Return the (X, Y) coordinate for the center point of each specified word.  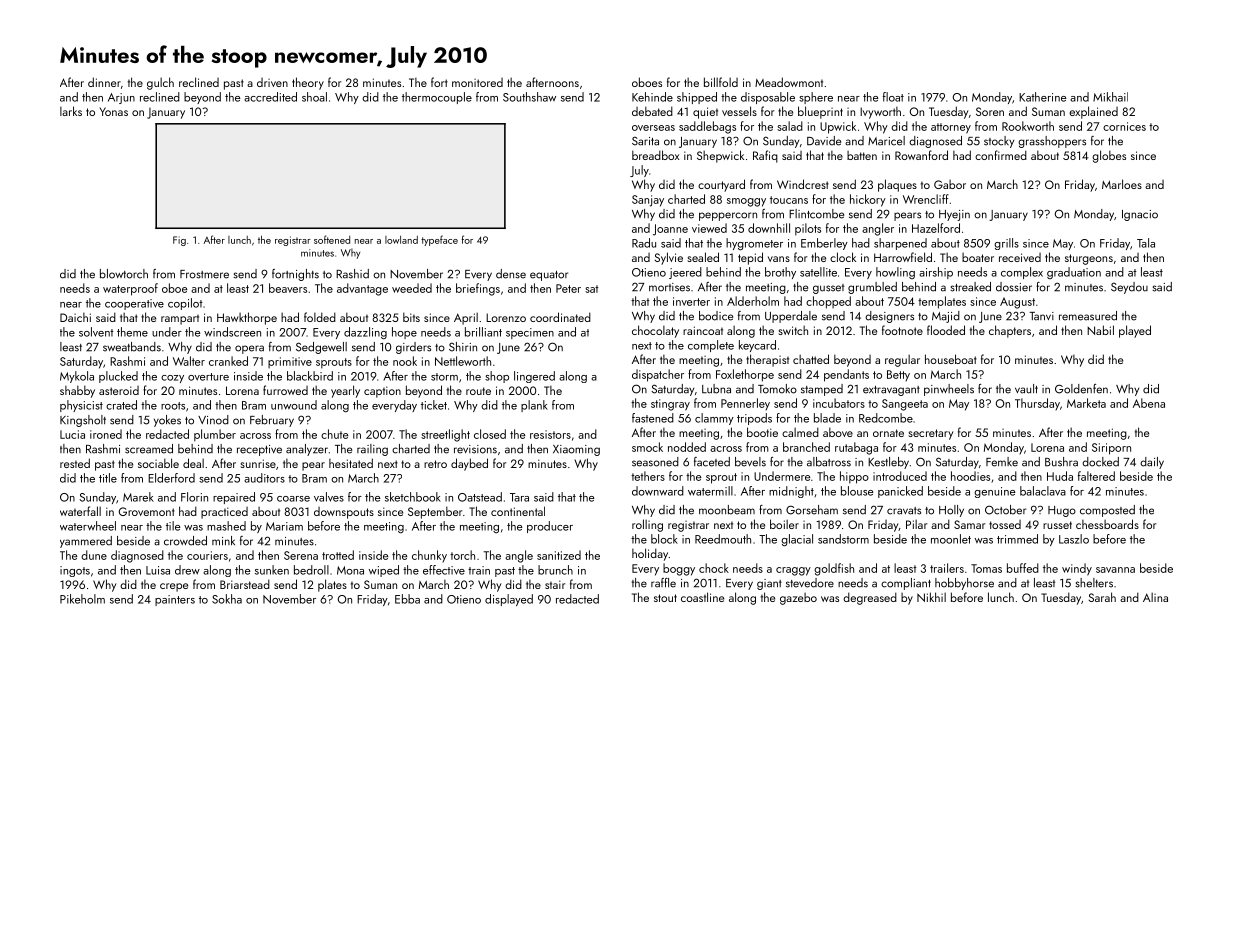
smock (647, 447)
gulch (160, 83)
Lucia (72, 434)
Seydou (1129, 288)
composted (1107, 511)
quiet (705, 113)
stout (665, 598)
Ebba (407, 599)
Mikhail (1110, 97)
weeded (412, 288)
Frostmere (204, 274)
